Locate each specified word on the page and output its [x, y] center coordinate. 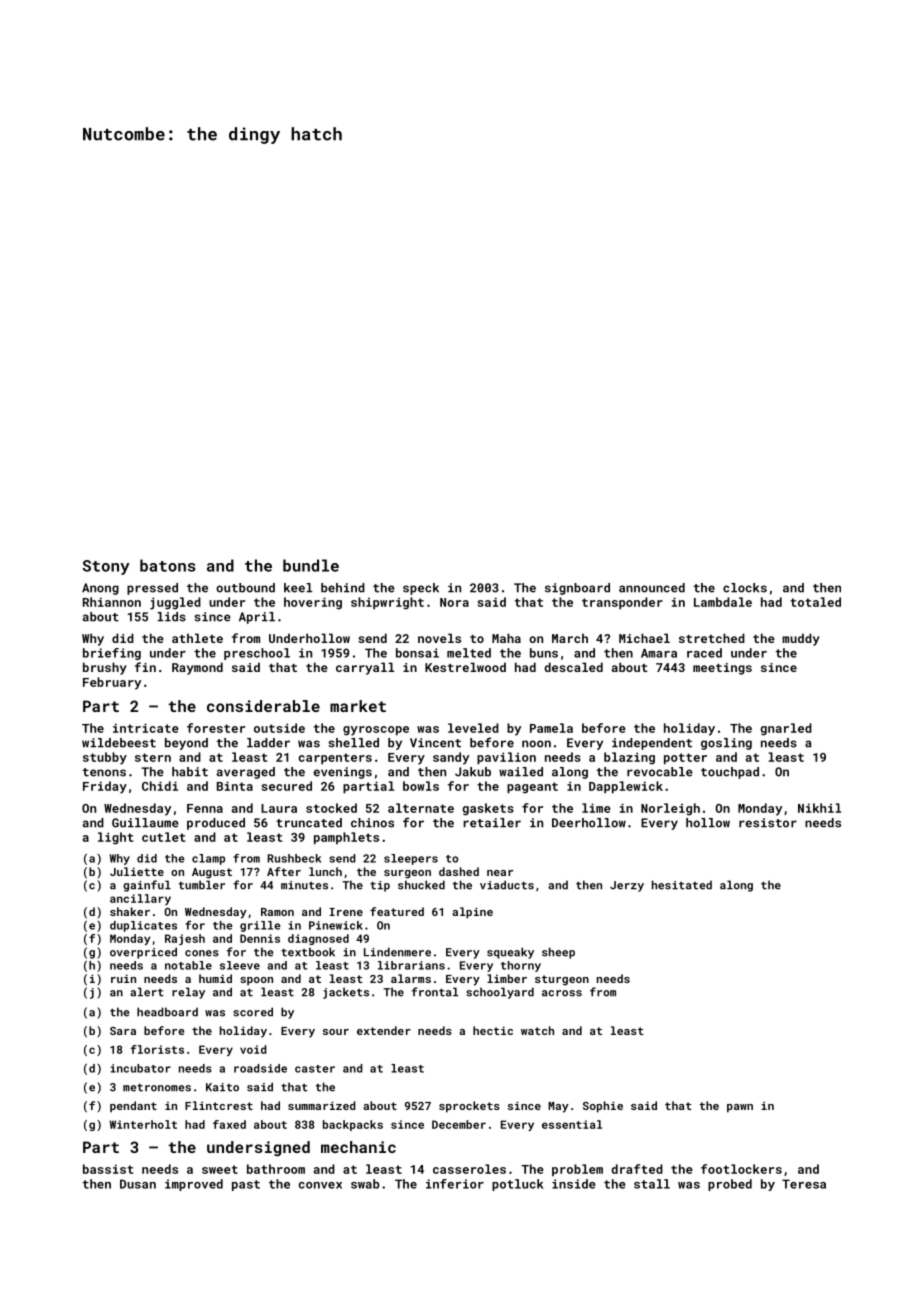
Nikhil [819, 808]
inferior [455, 1184]
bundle [311, 565]
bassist [108, 1169]
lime [596, 808]
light [115, 838]
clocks [745, 588]
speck [421, 589]
